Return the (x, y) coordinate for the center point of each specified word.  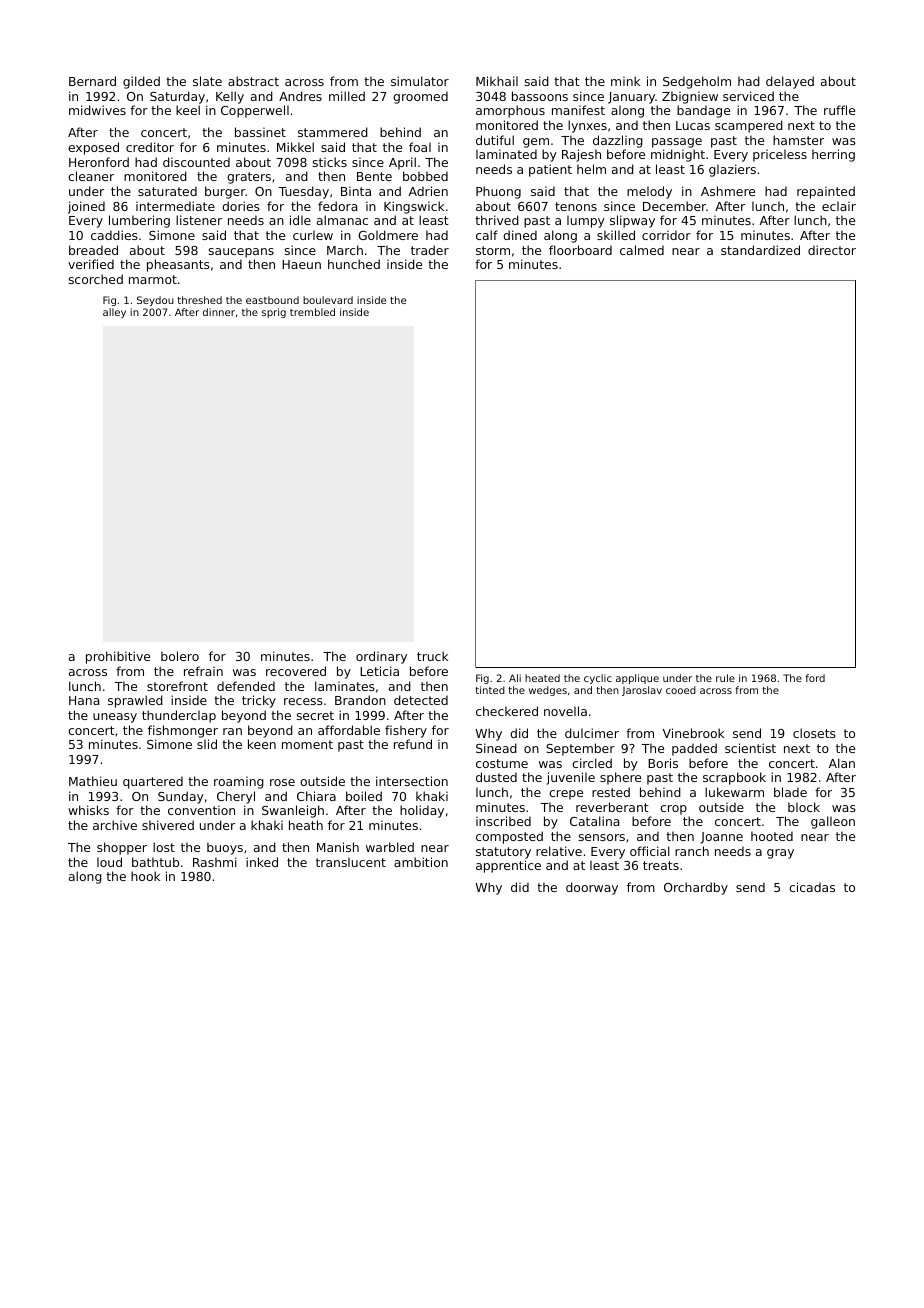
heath (306, 825)
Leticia (379, 671)
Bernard (92, 81)
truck (432, 656)
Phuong (498, 192)
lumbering (139, 221)
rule (725, 678)
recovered (296, 671)
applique (637, 679)
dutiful (495, 140)
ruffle (839, 110)
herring (833, 155)
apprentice (508, 866)
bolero (180, 656)
